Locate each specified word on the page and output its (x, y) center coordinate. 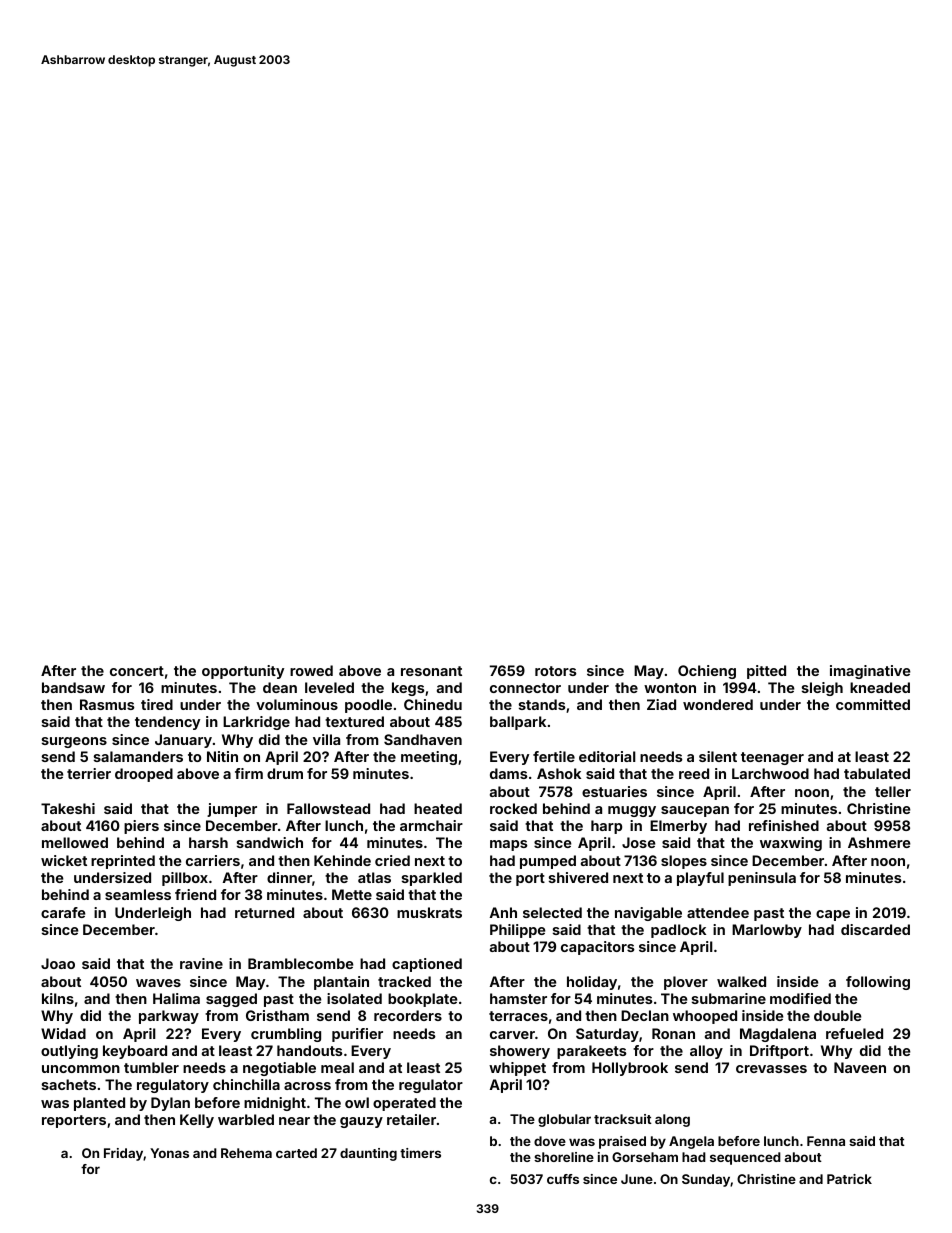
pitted (766, 672)
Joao (58, 963)
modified (800, 998)
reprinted (123, 862)
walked (741, 981)
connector (525, 688)
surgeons (74, 742)
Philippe (518, 931)
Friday (124, 1154)
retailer (411, 1119)
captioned (427, 965)
